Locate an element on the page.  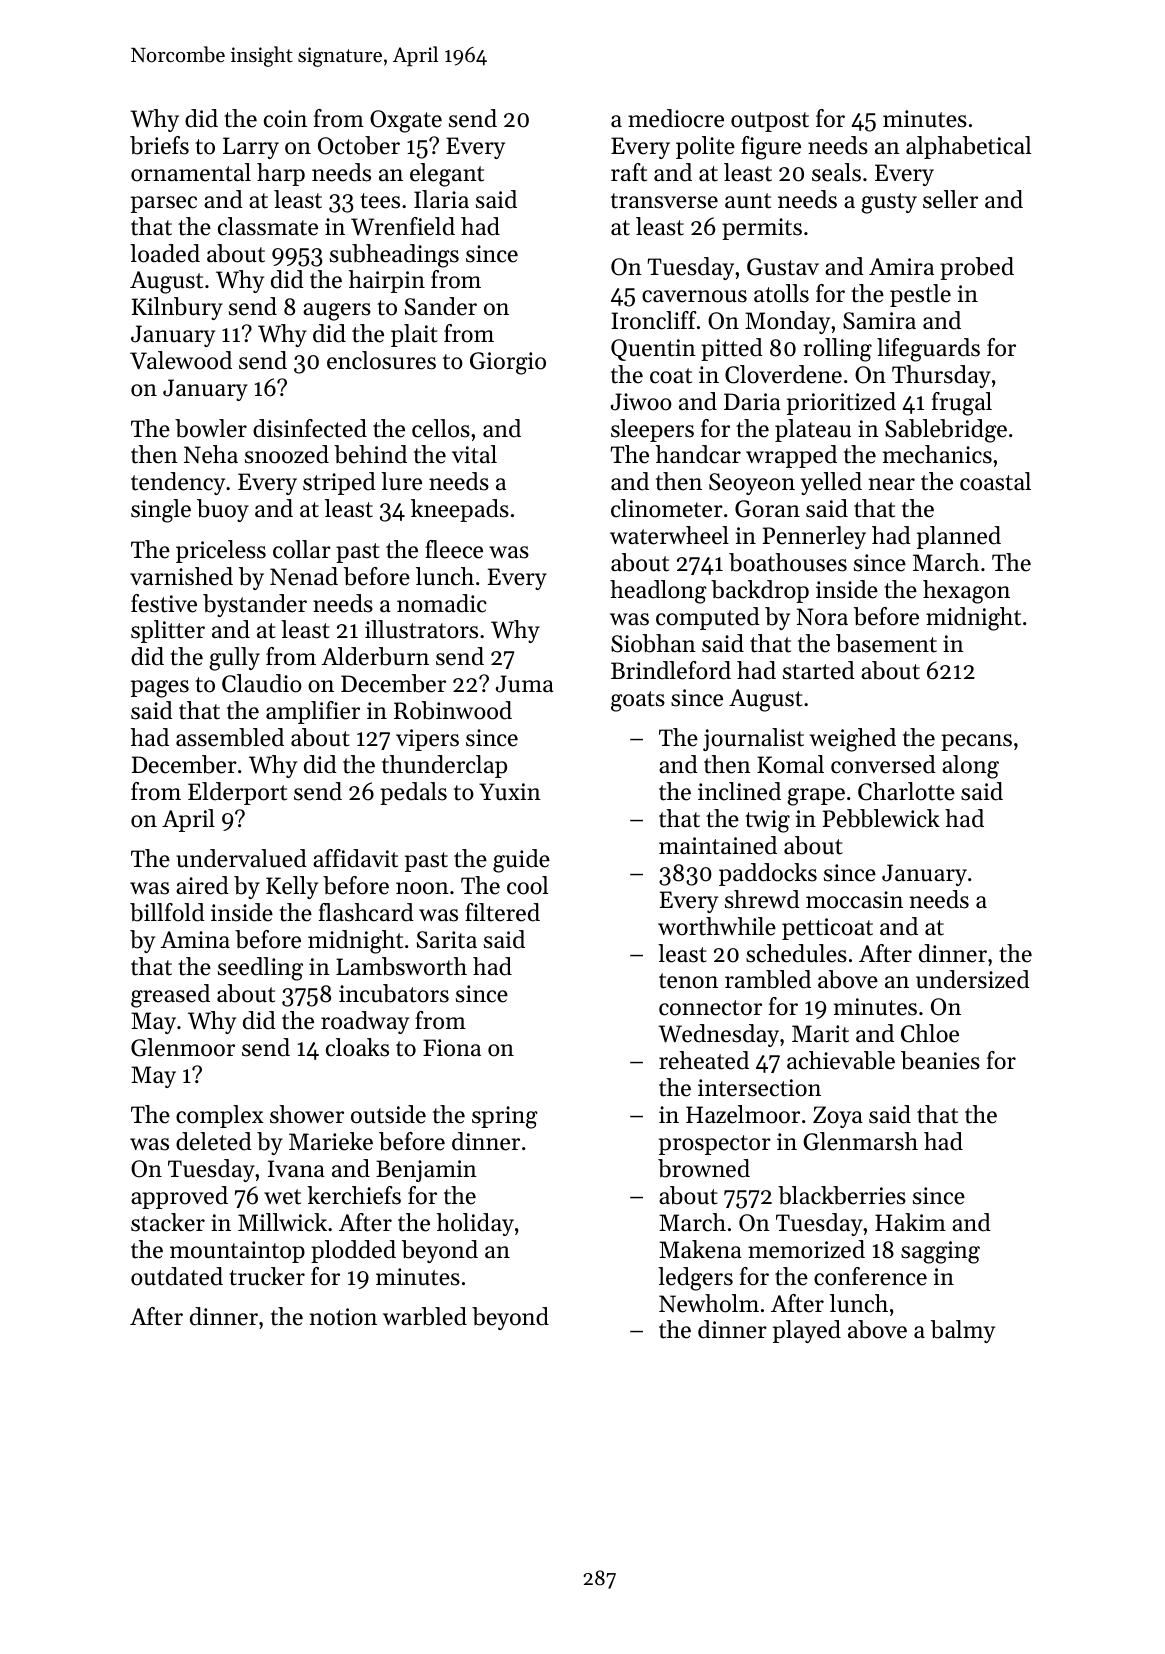
stacker is located at coordinates (168, 1222).
